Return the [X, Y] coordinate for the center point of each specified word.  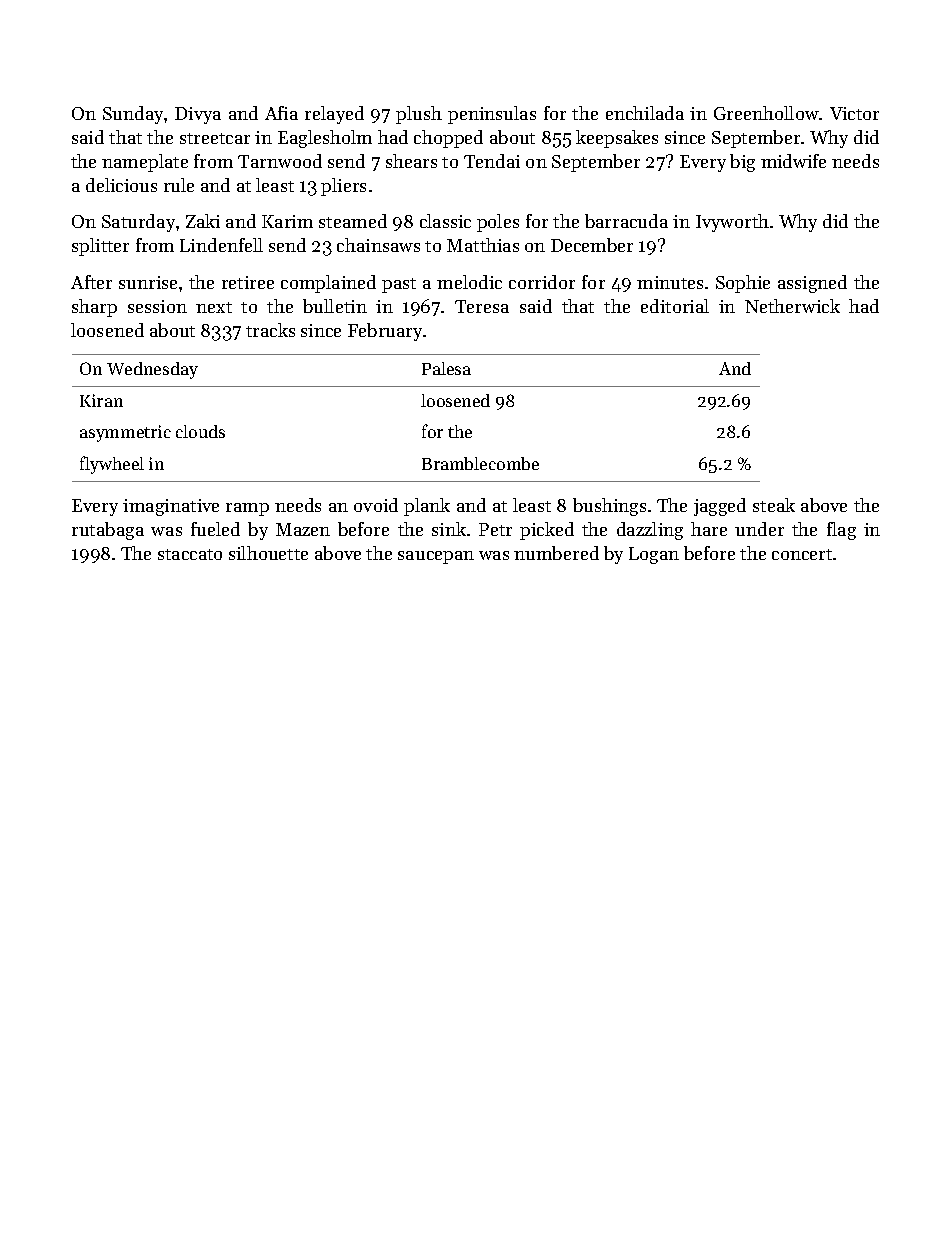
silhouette [268, 553]
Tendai [492, 161]
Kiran [101, 400]
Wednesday [152, 370]
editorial [675, 306]
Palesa [446, 368]
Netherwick [792, 306]
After [91, 282]
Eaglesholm [325, 139]
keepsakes [617, 139]
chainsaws [378, 245]
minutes [670, 282]
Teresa [482, 306]
